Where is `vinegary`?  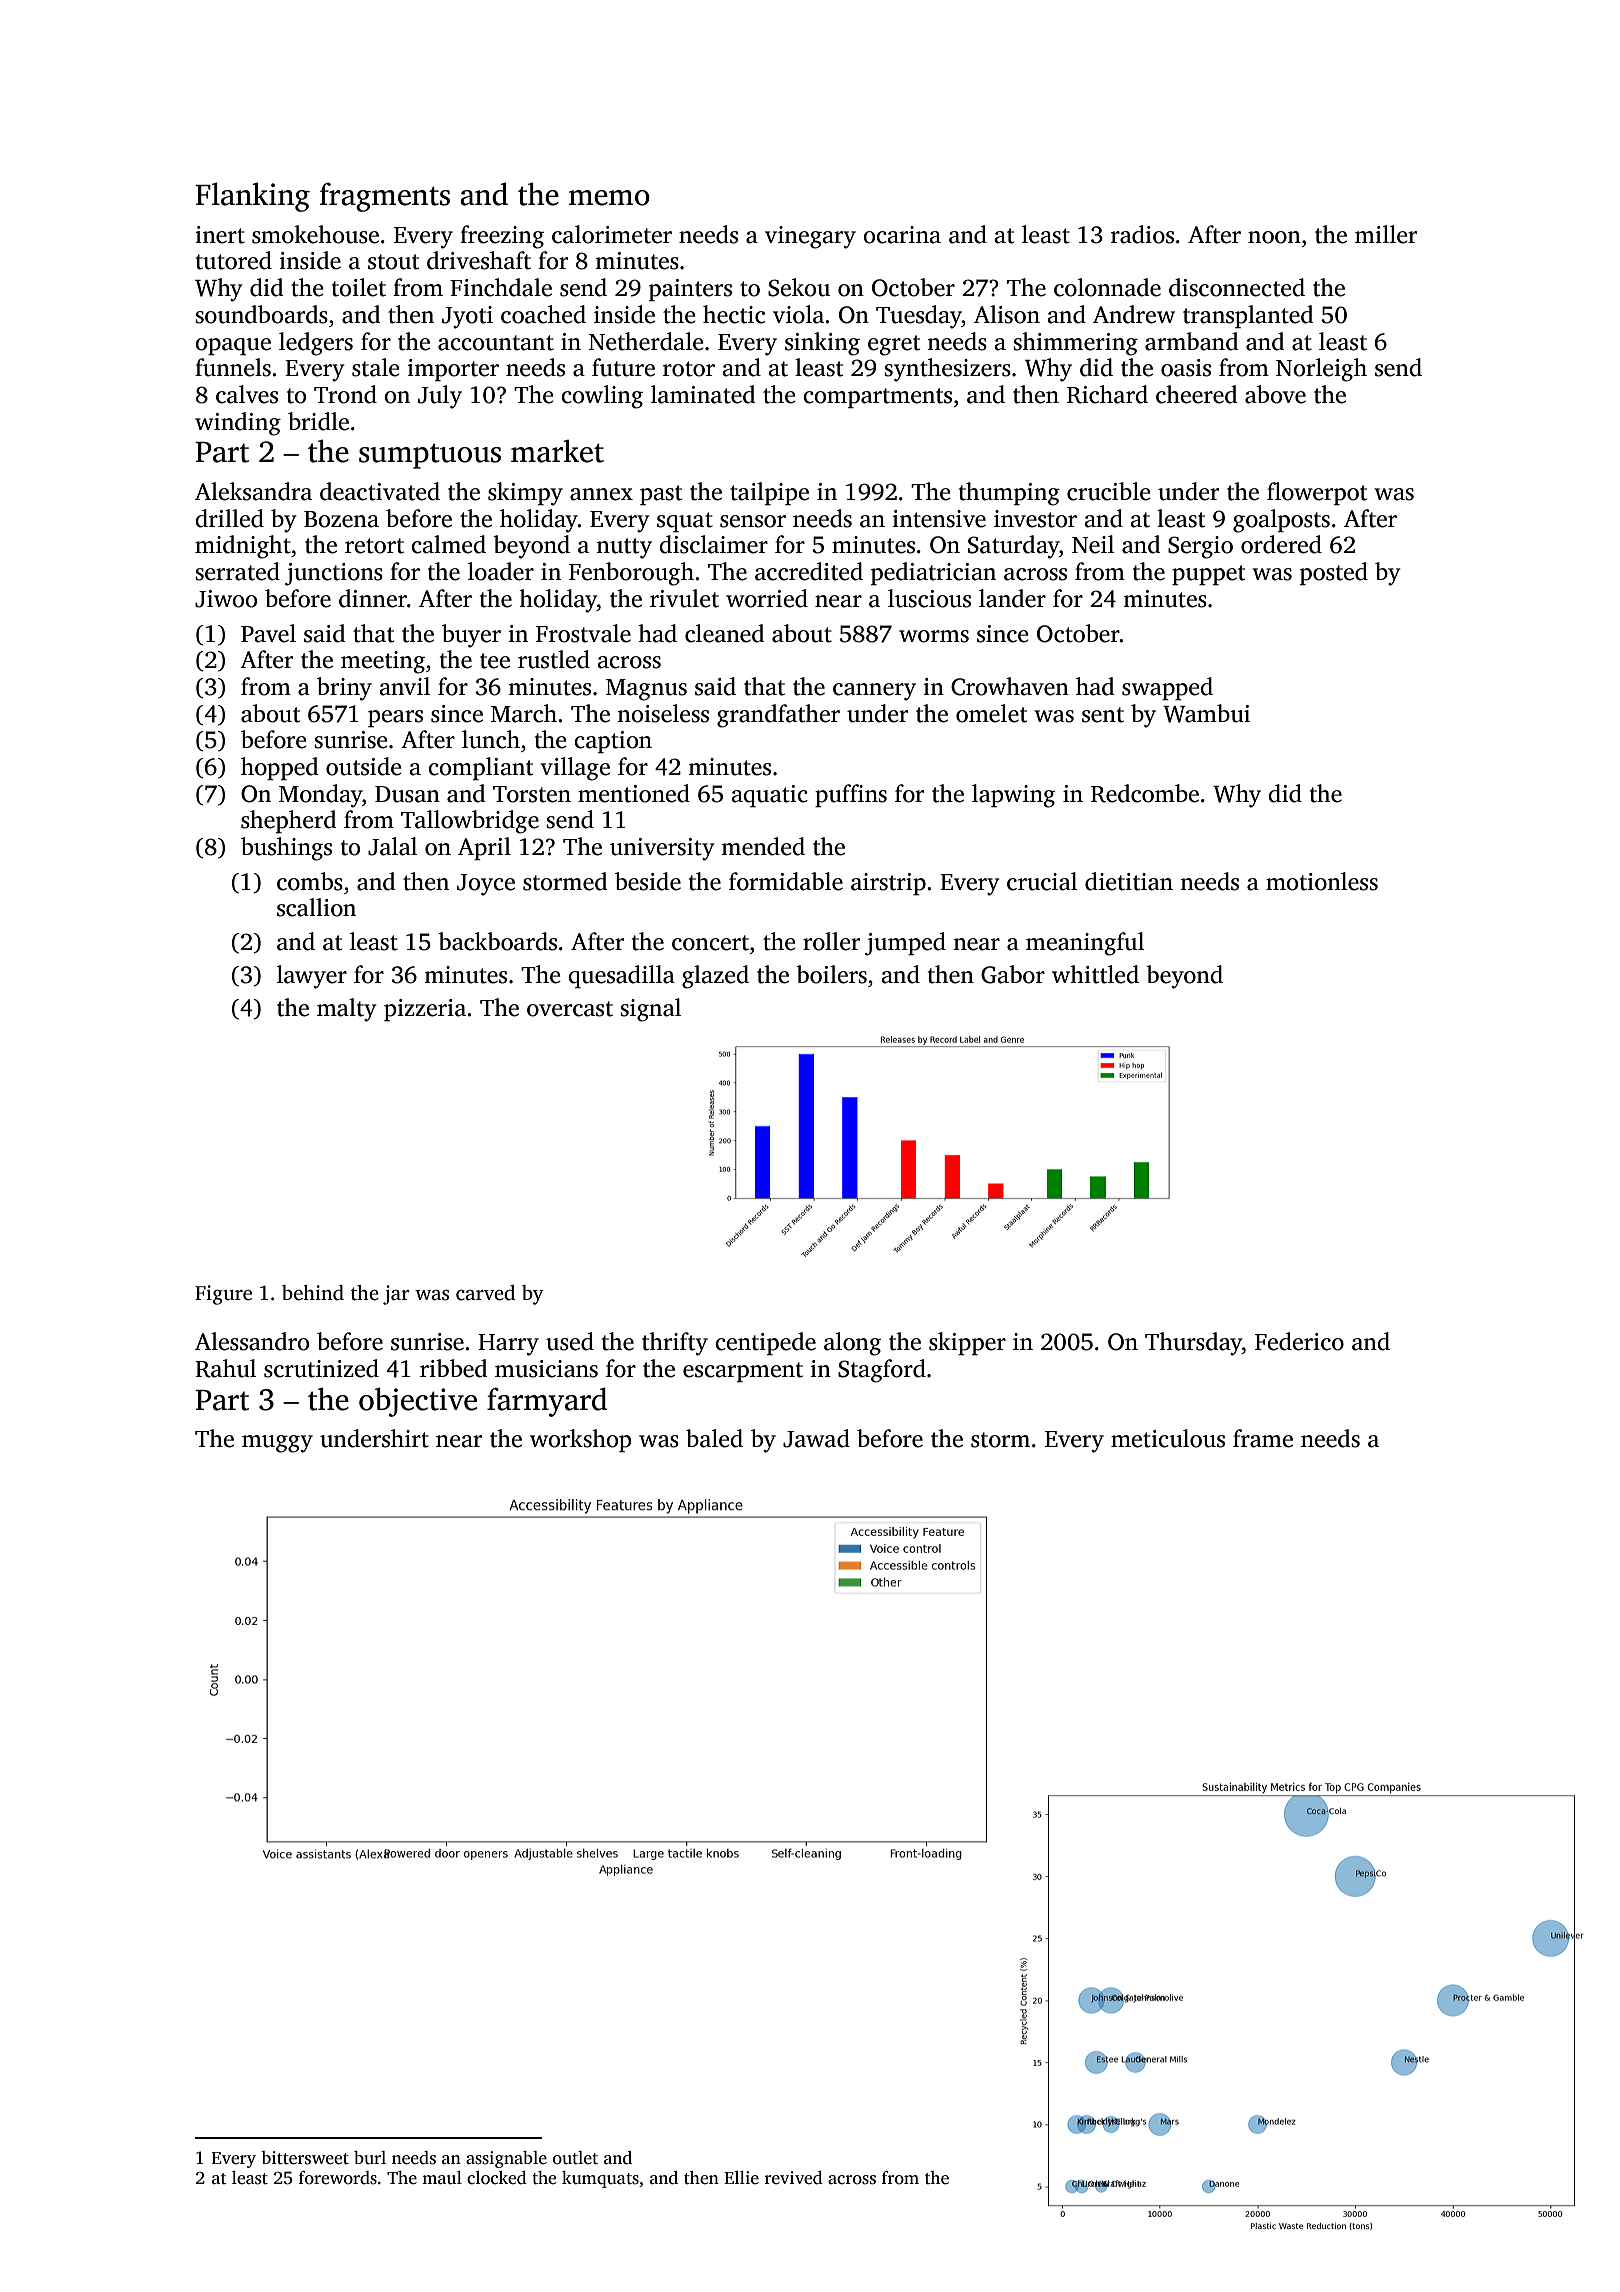
vinegary is located at coordinates (810, 237).
